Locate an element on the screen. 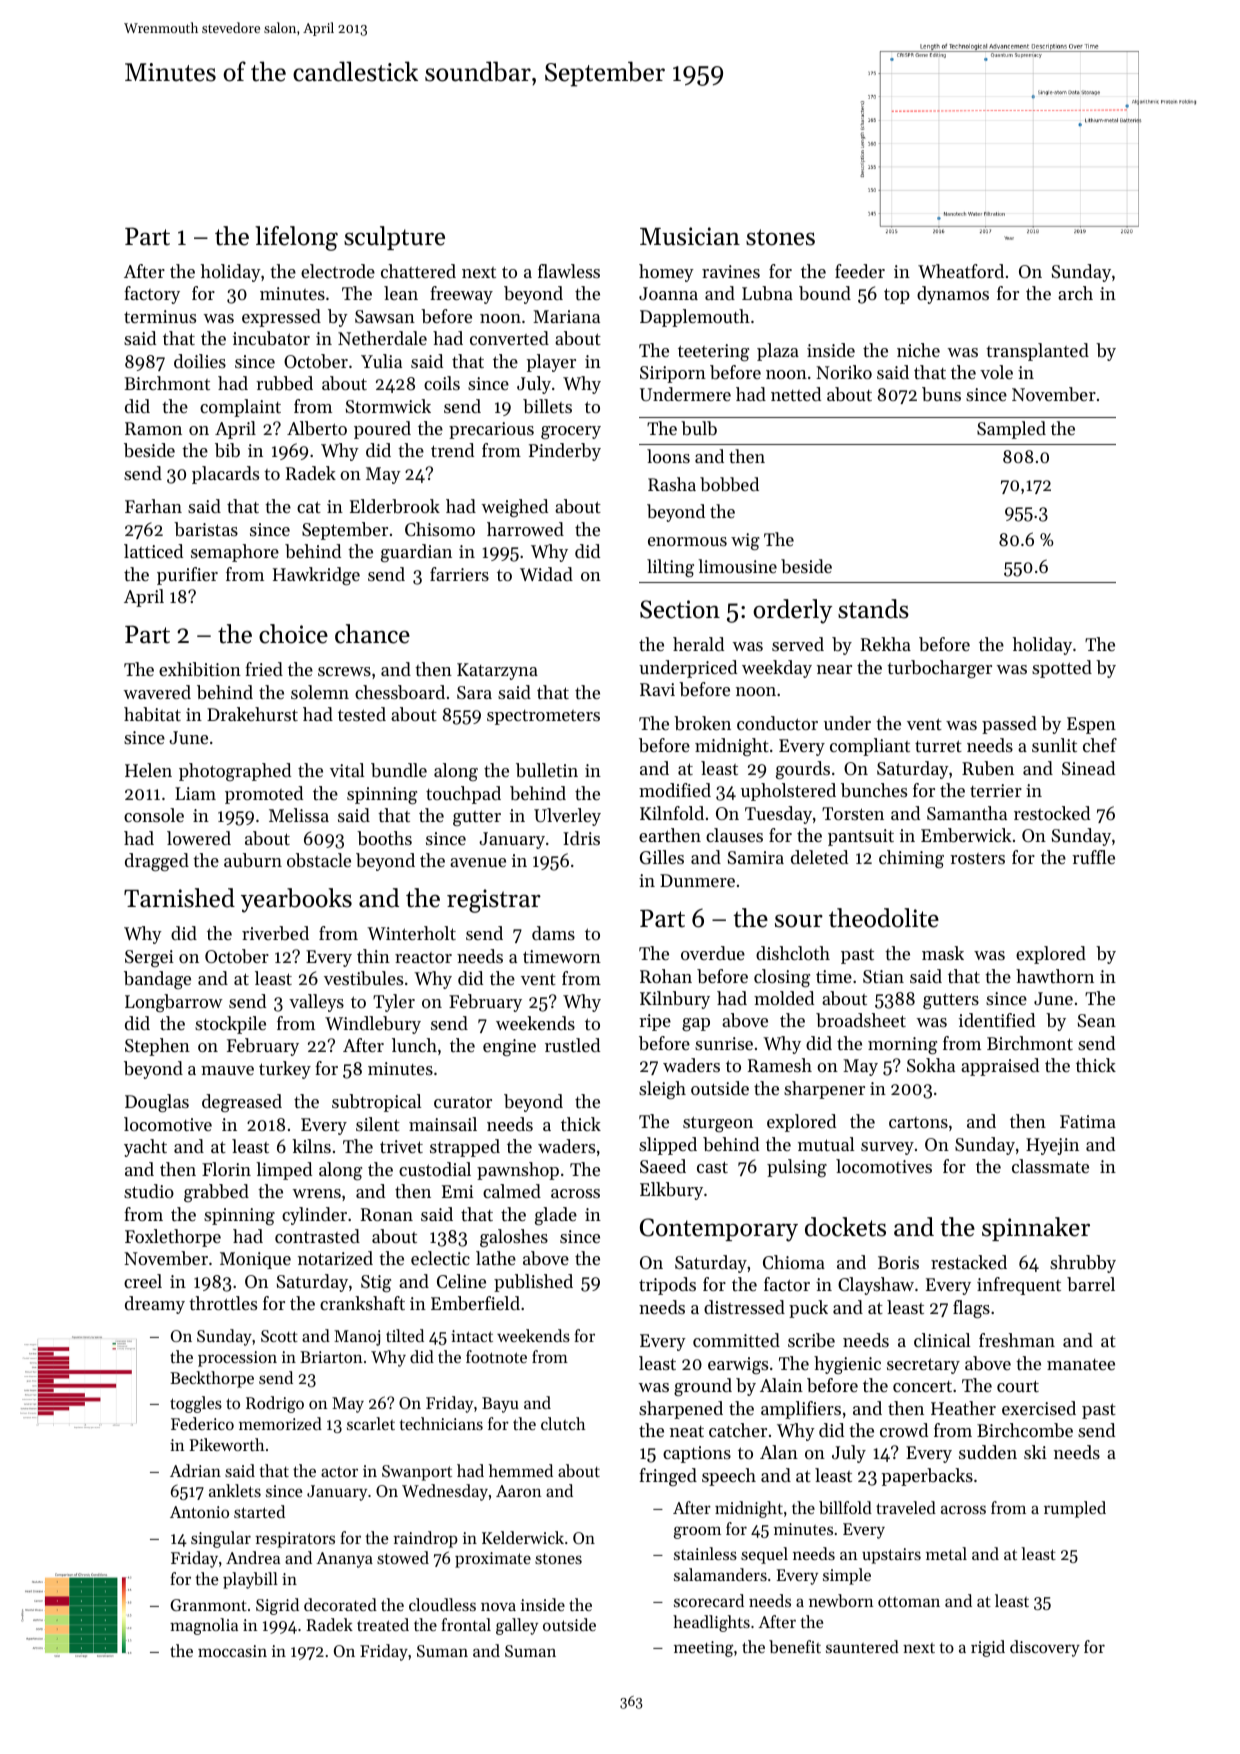 Image resolution: width=1240 pixels, height=1754 pixels. billets is located at coordinates (547, 406).
